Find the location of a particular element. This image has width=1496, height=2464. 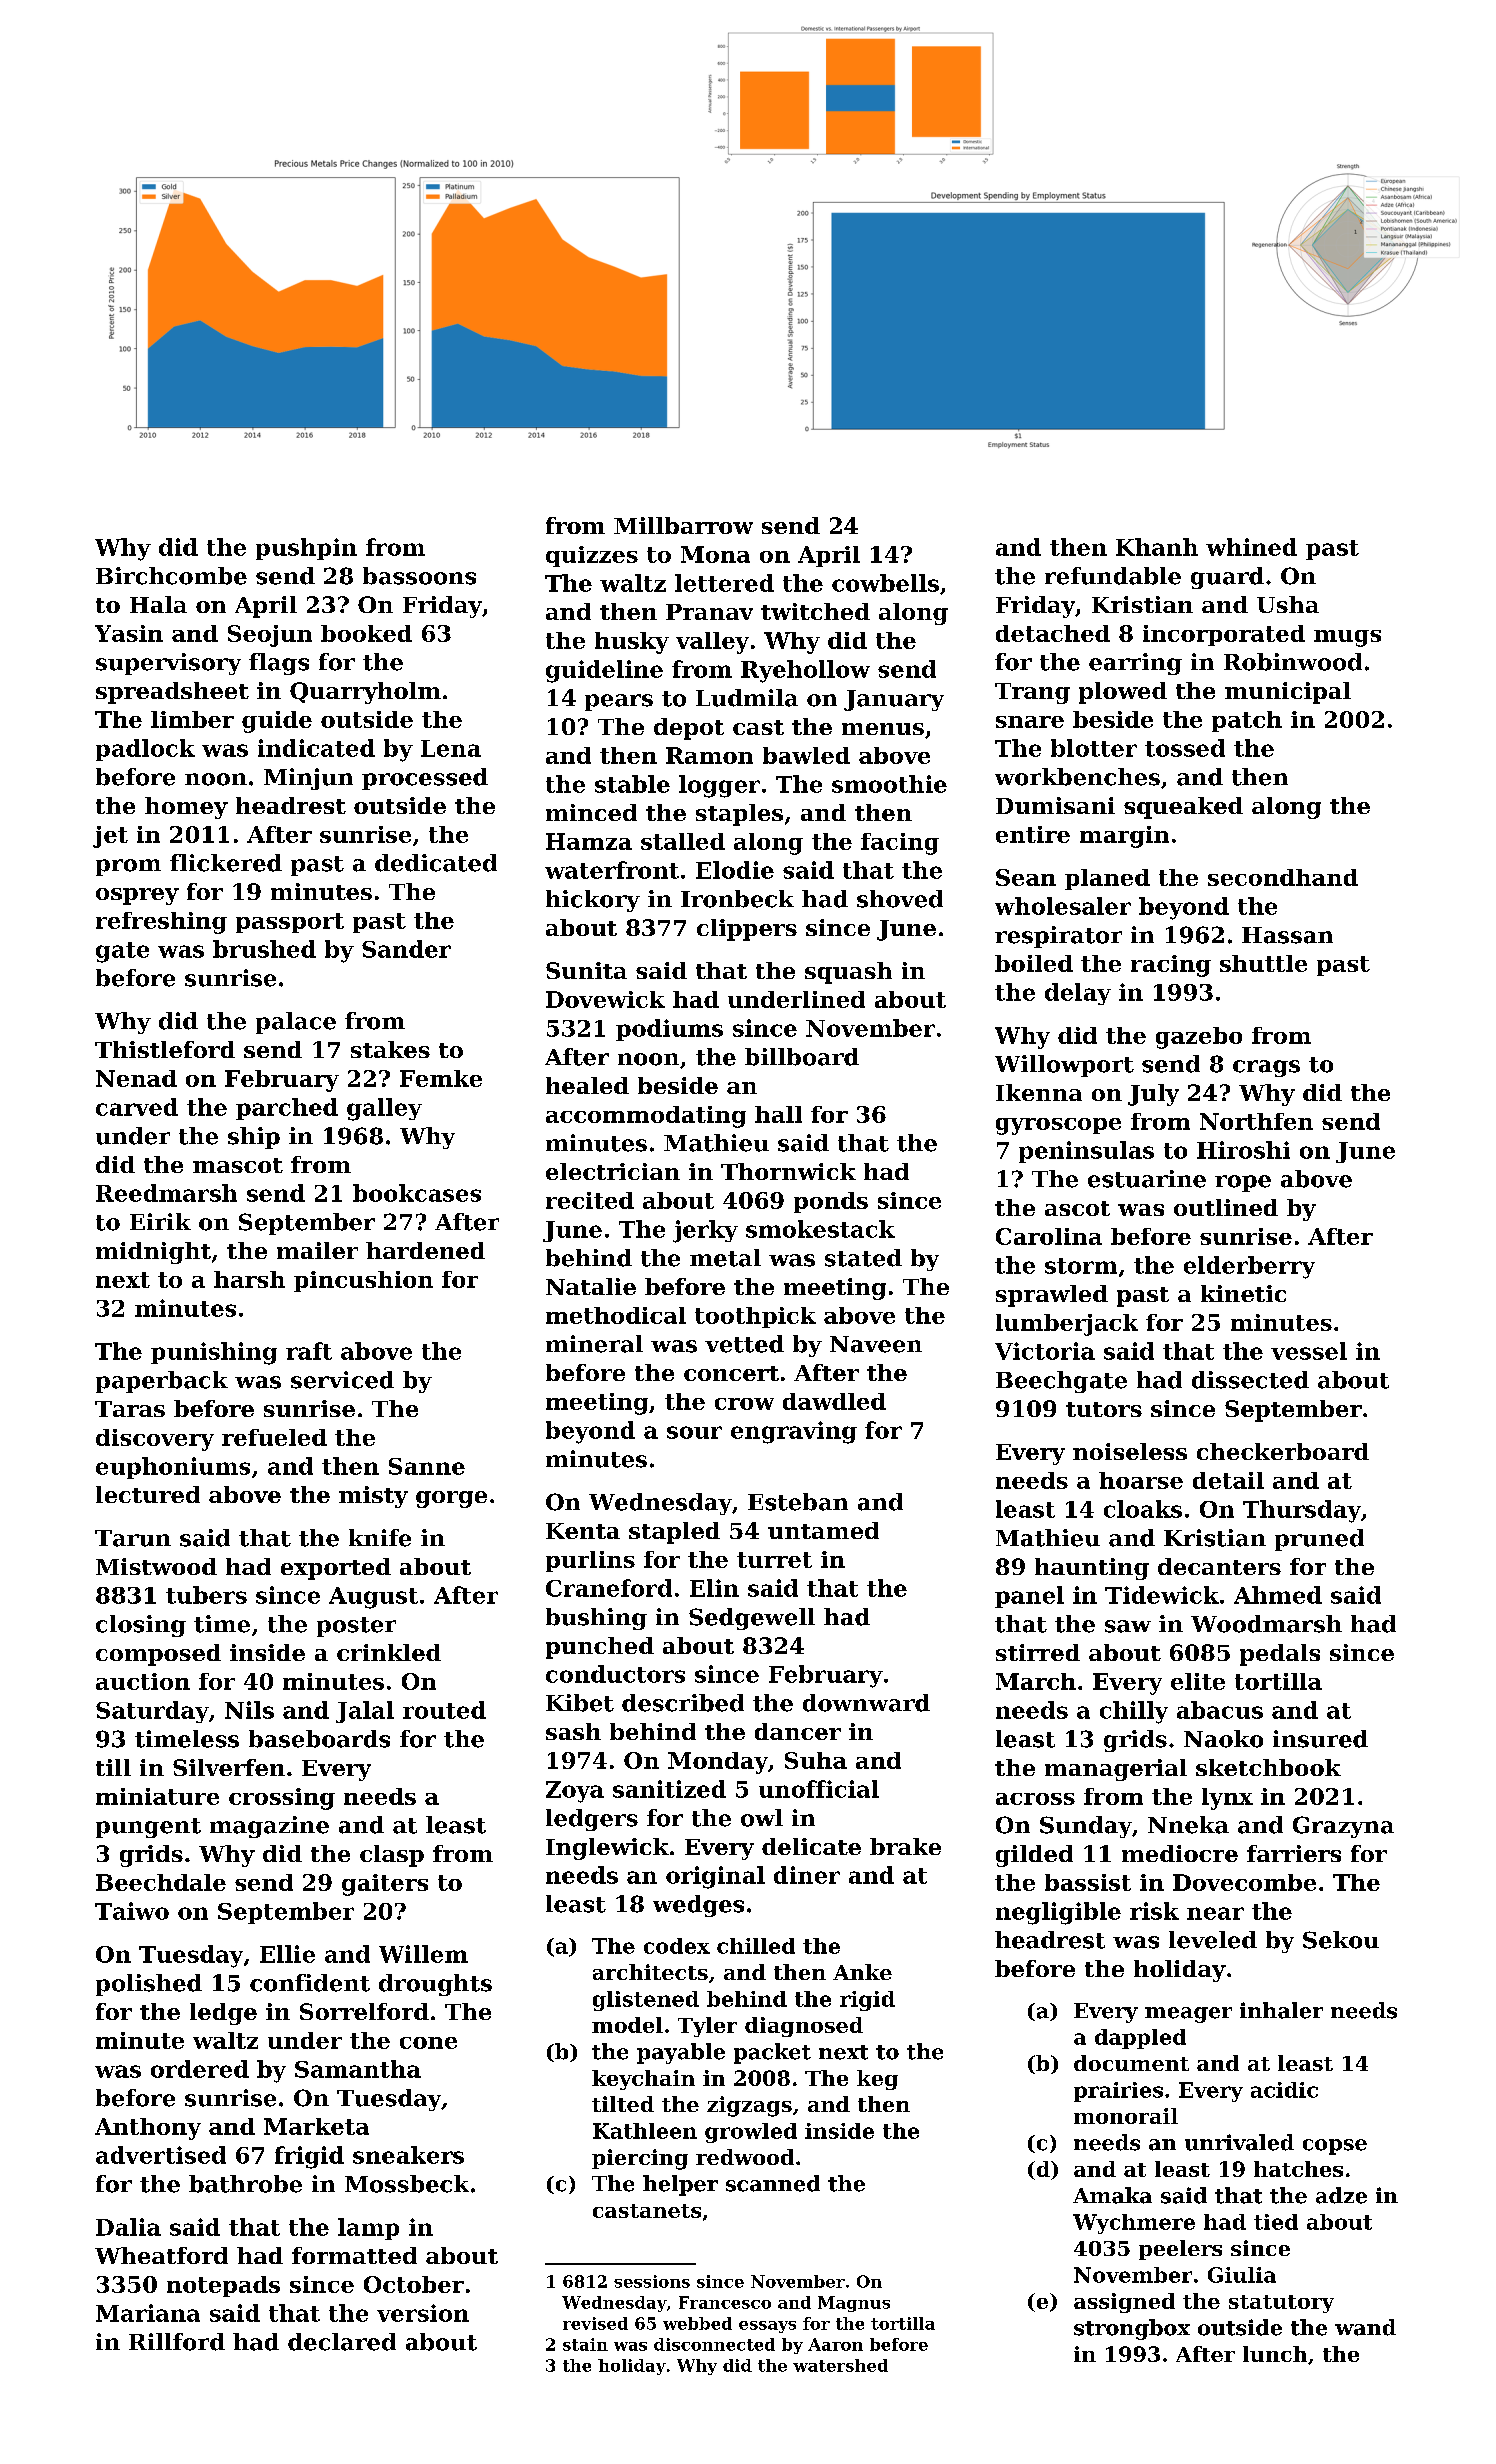

Inglewick is located at coordinates (607, 1849).
